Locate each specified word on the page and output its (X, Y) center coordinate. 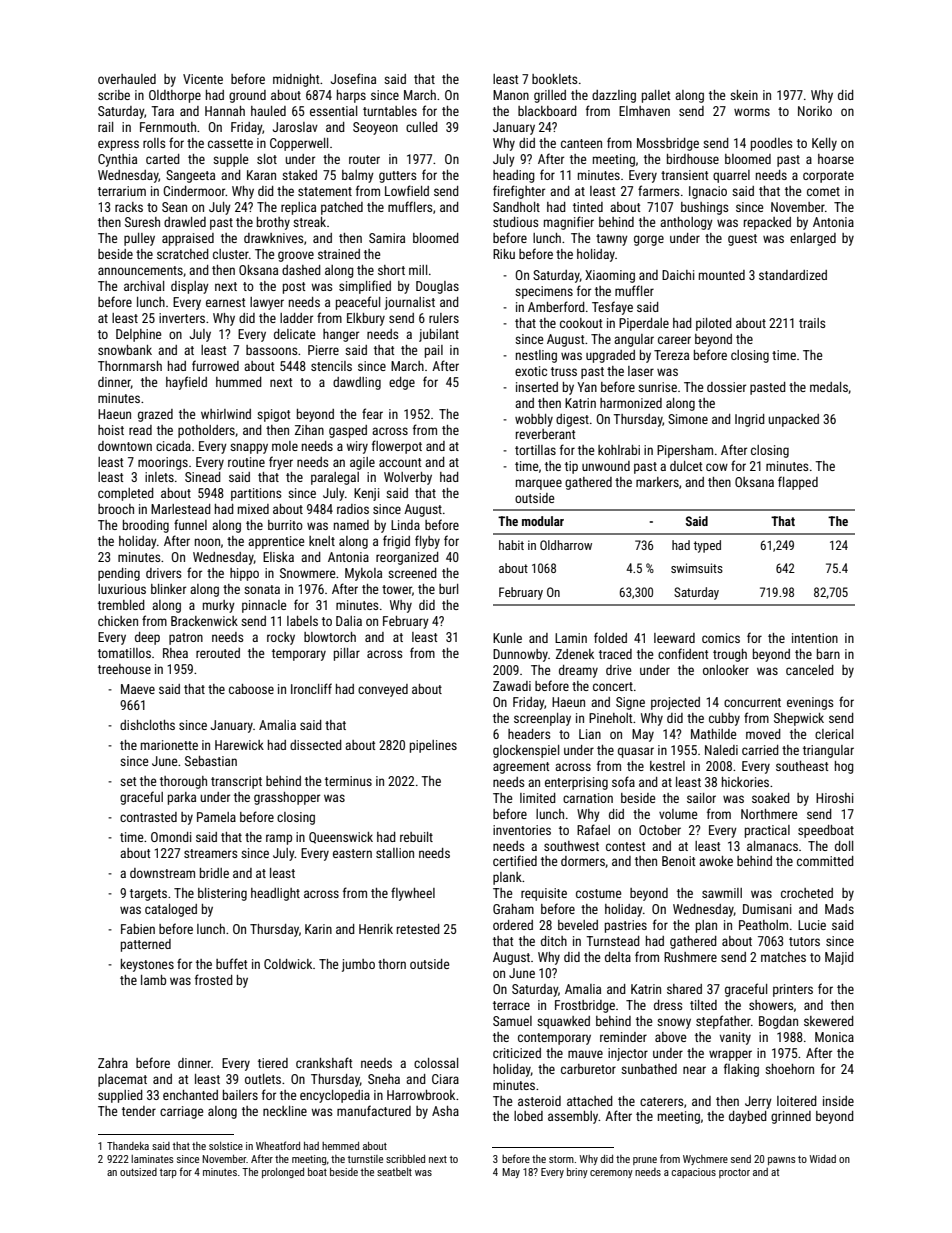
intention (815, 638)
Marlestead (181, 509)
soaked (771, 798)
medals (829, 387)
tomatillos (124, 653)
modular (543, 521)
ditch (554, 941)
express (118, 145)
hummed (239, 382)
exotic (531, 371)
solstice (226, 1146)
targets (148, 895)
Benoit (678, 861)
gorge (649, 240)
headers (529, 734)
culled (422, 127)
